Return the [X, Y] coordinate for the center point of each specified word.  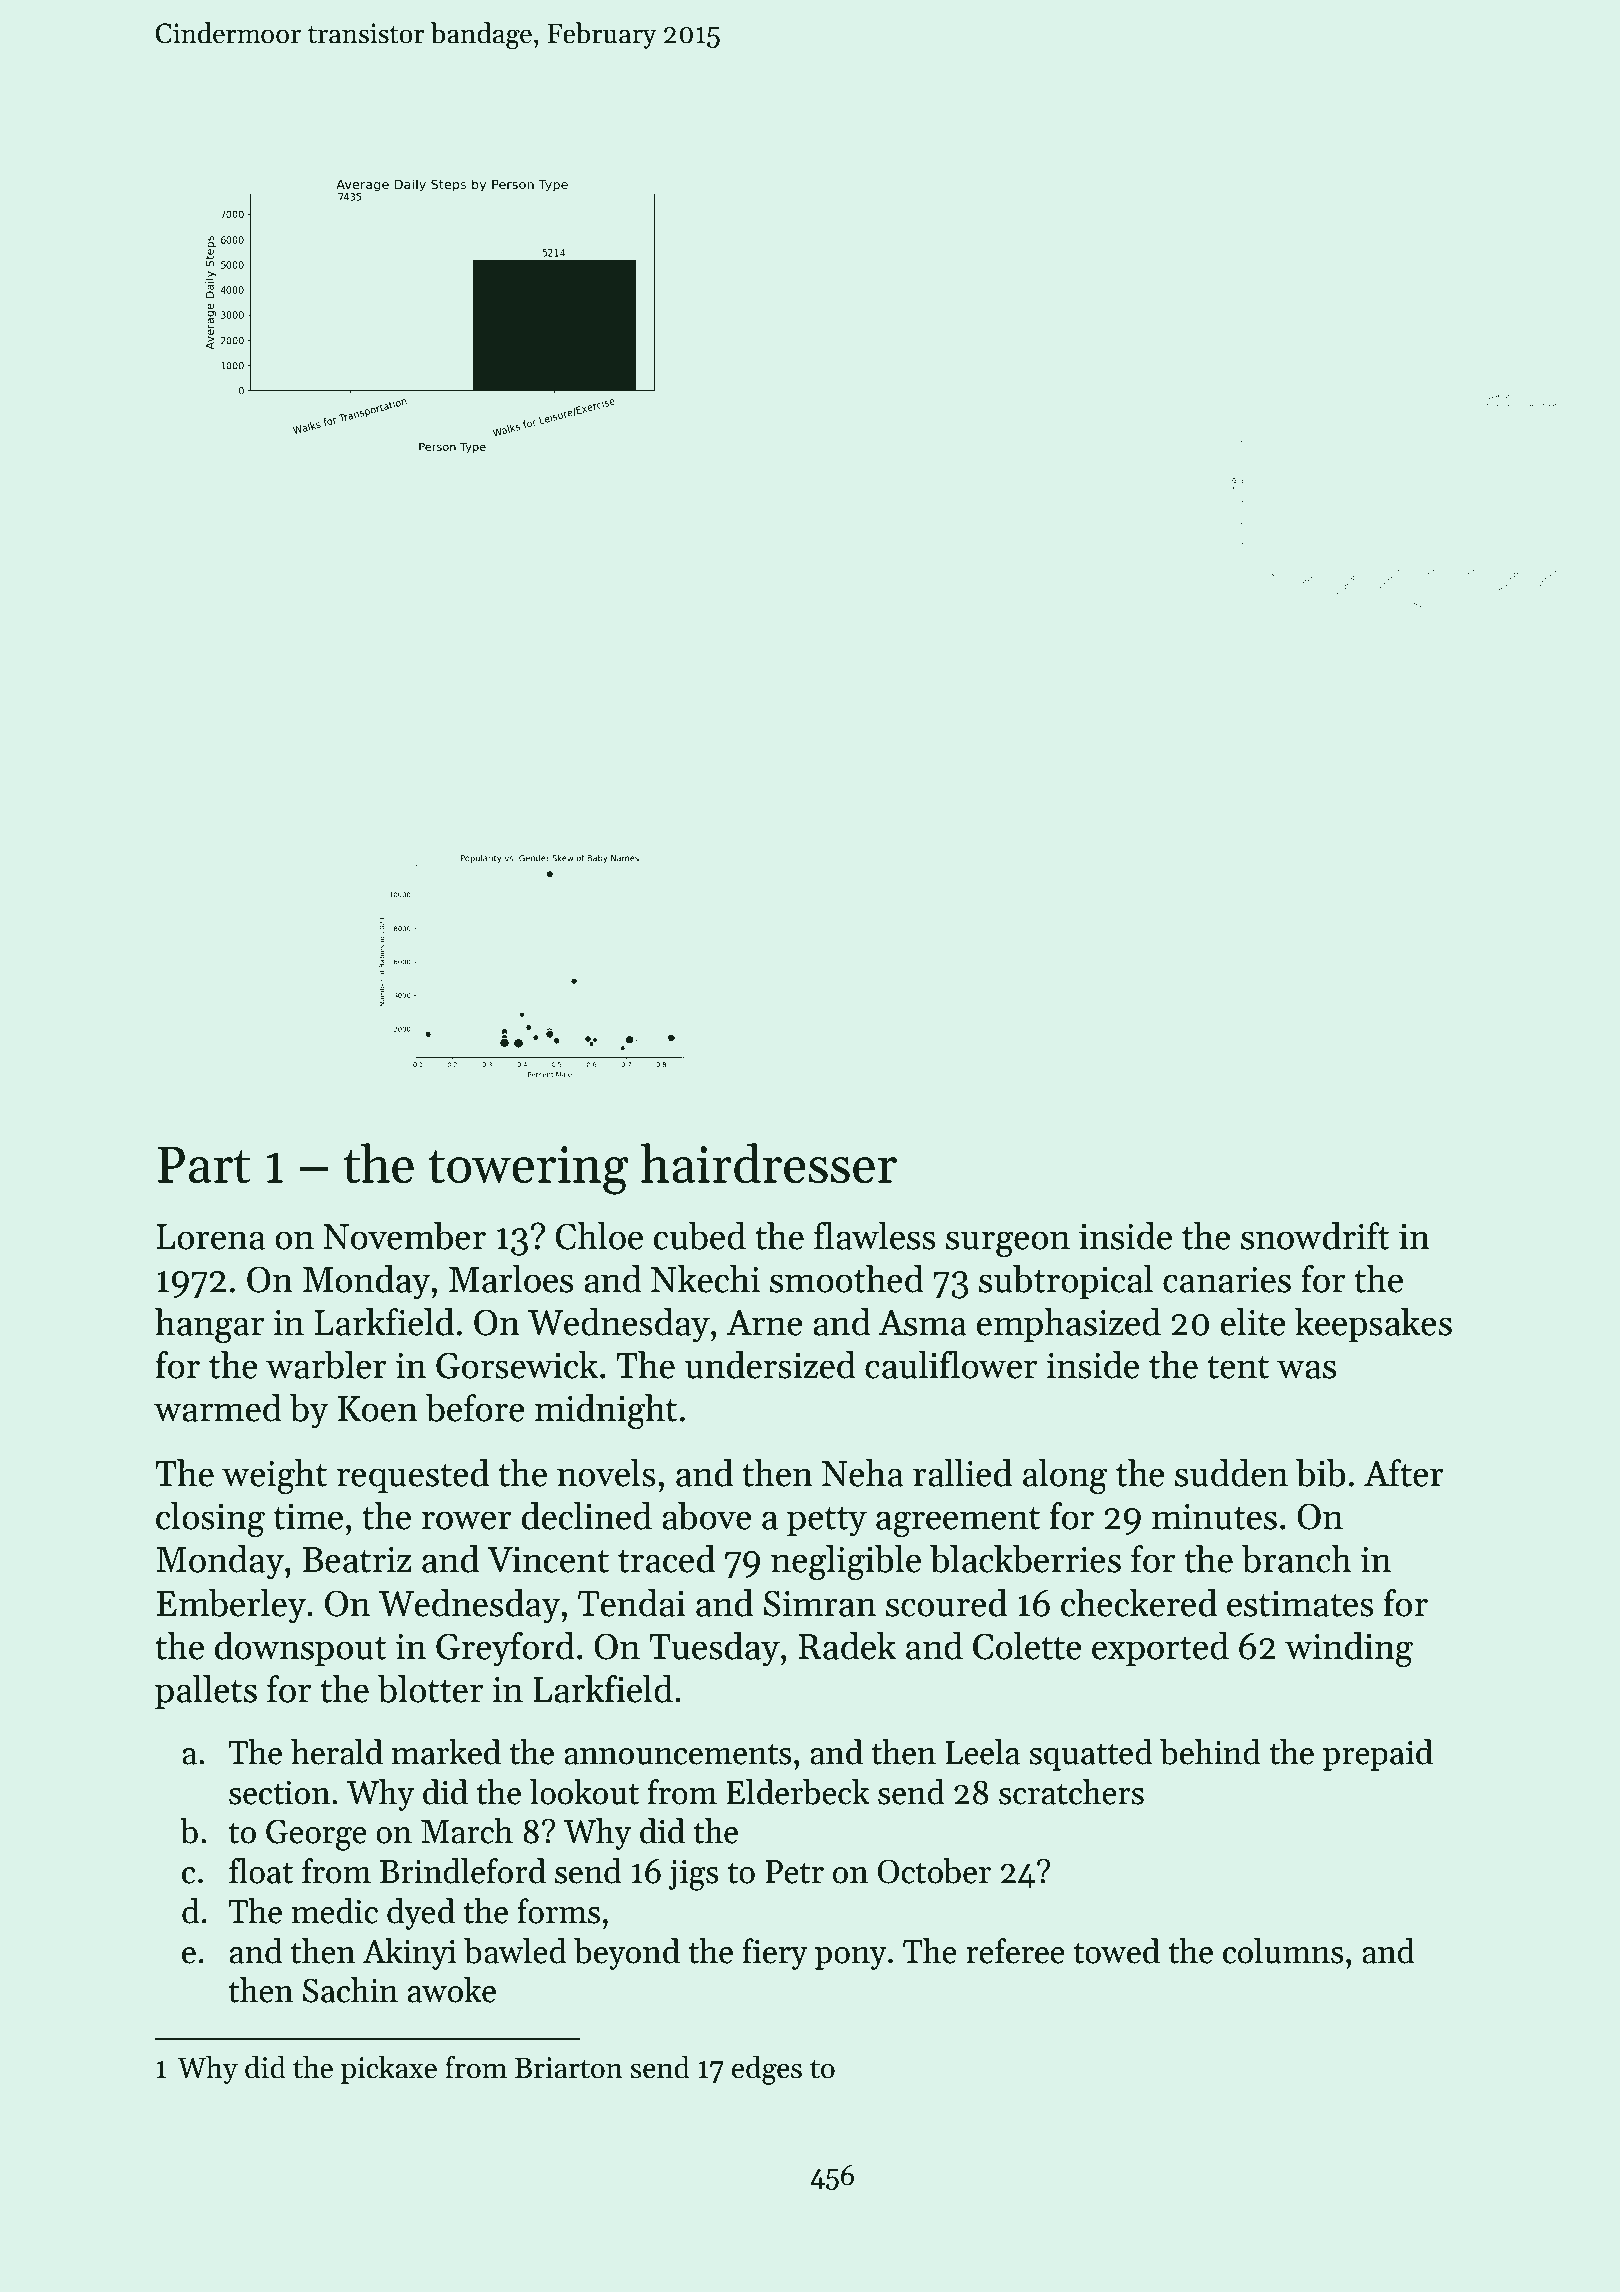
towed [1117, 1951]
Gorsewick [517, 1365]
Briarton [569, 2068]
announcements [678, 1754]
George [316, 1835]
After [1404, 1473]
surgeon [1008, 1244]
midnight [606, 1412]
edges [767, 2070]
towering [528, 1170]
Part [204, 1165]
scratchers [1071, 1792]
